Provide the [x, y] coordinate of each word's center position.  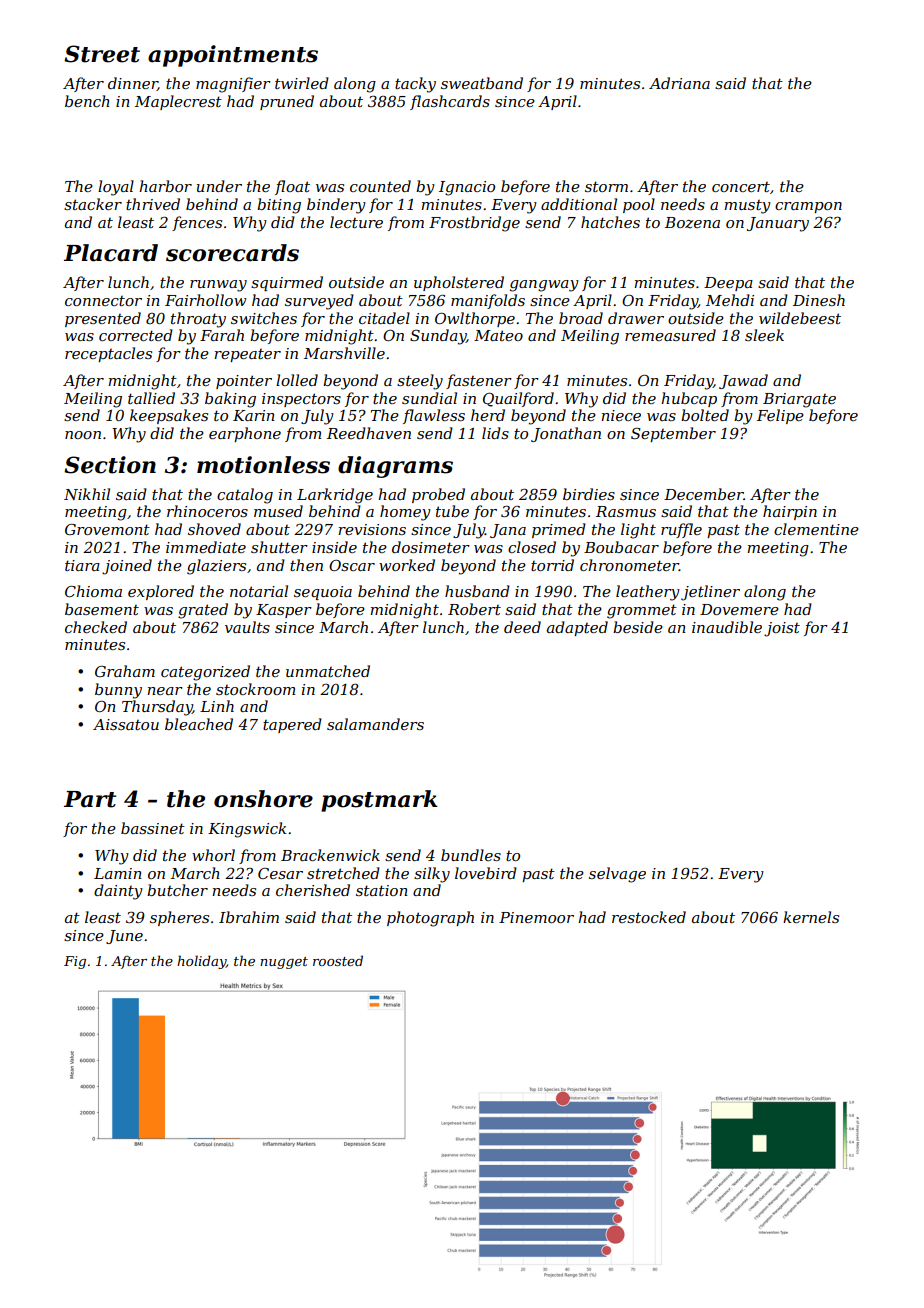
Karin [254, 415]
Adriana [679, 83]
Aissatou [126, 724]
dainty [118, 892]
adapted [577, 628]
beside [638, 627]
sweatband [482, 83]
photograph [430, 919]
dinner [133, 84]
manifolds [488, 301]
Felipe [780, 416]
